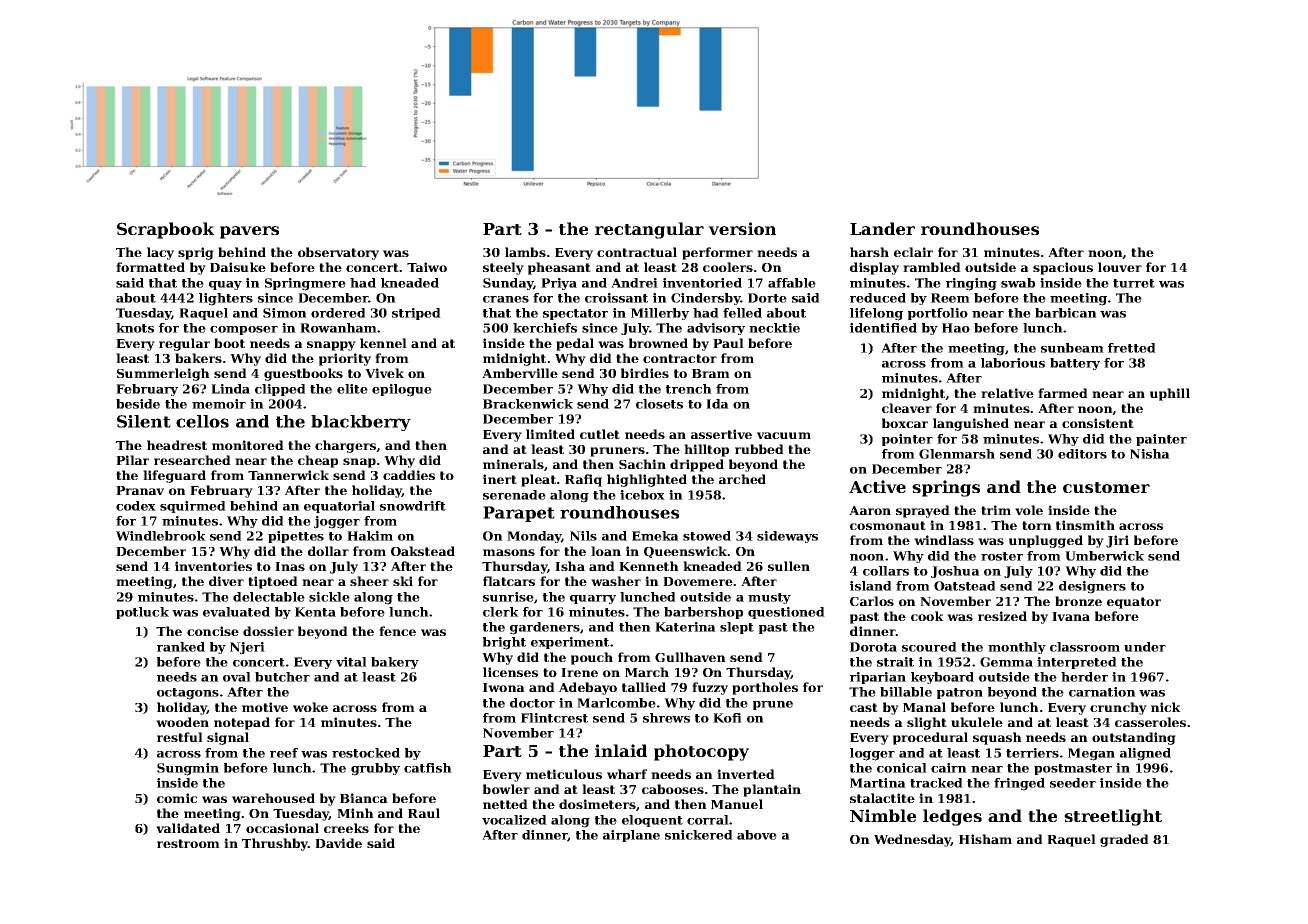  Describe the element at coordinates (165, 230) in the image. I see `Scrapbook` at that location.
